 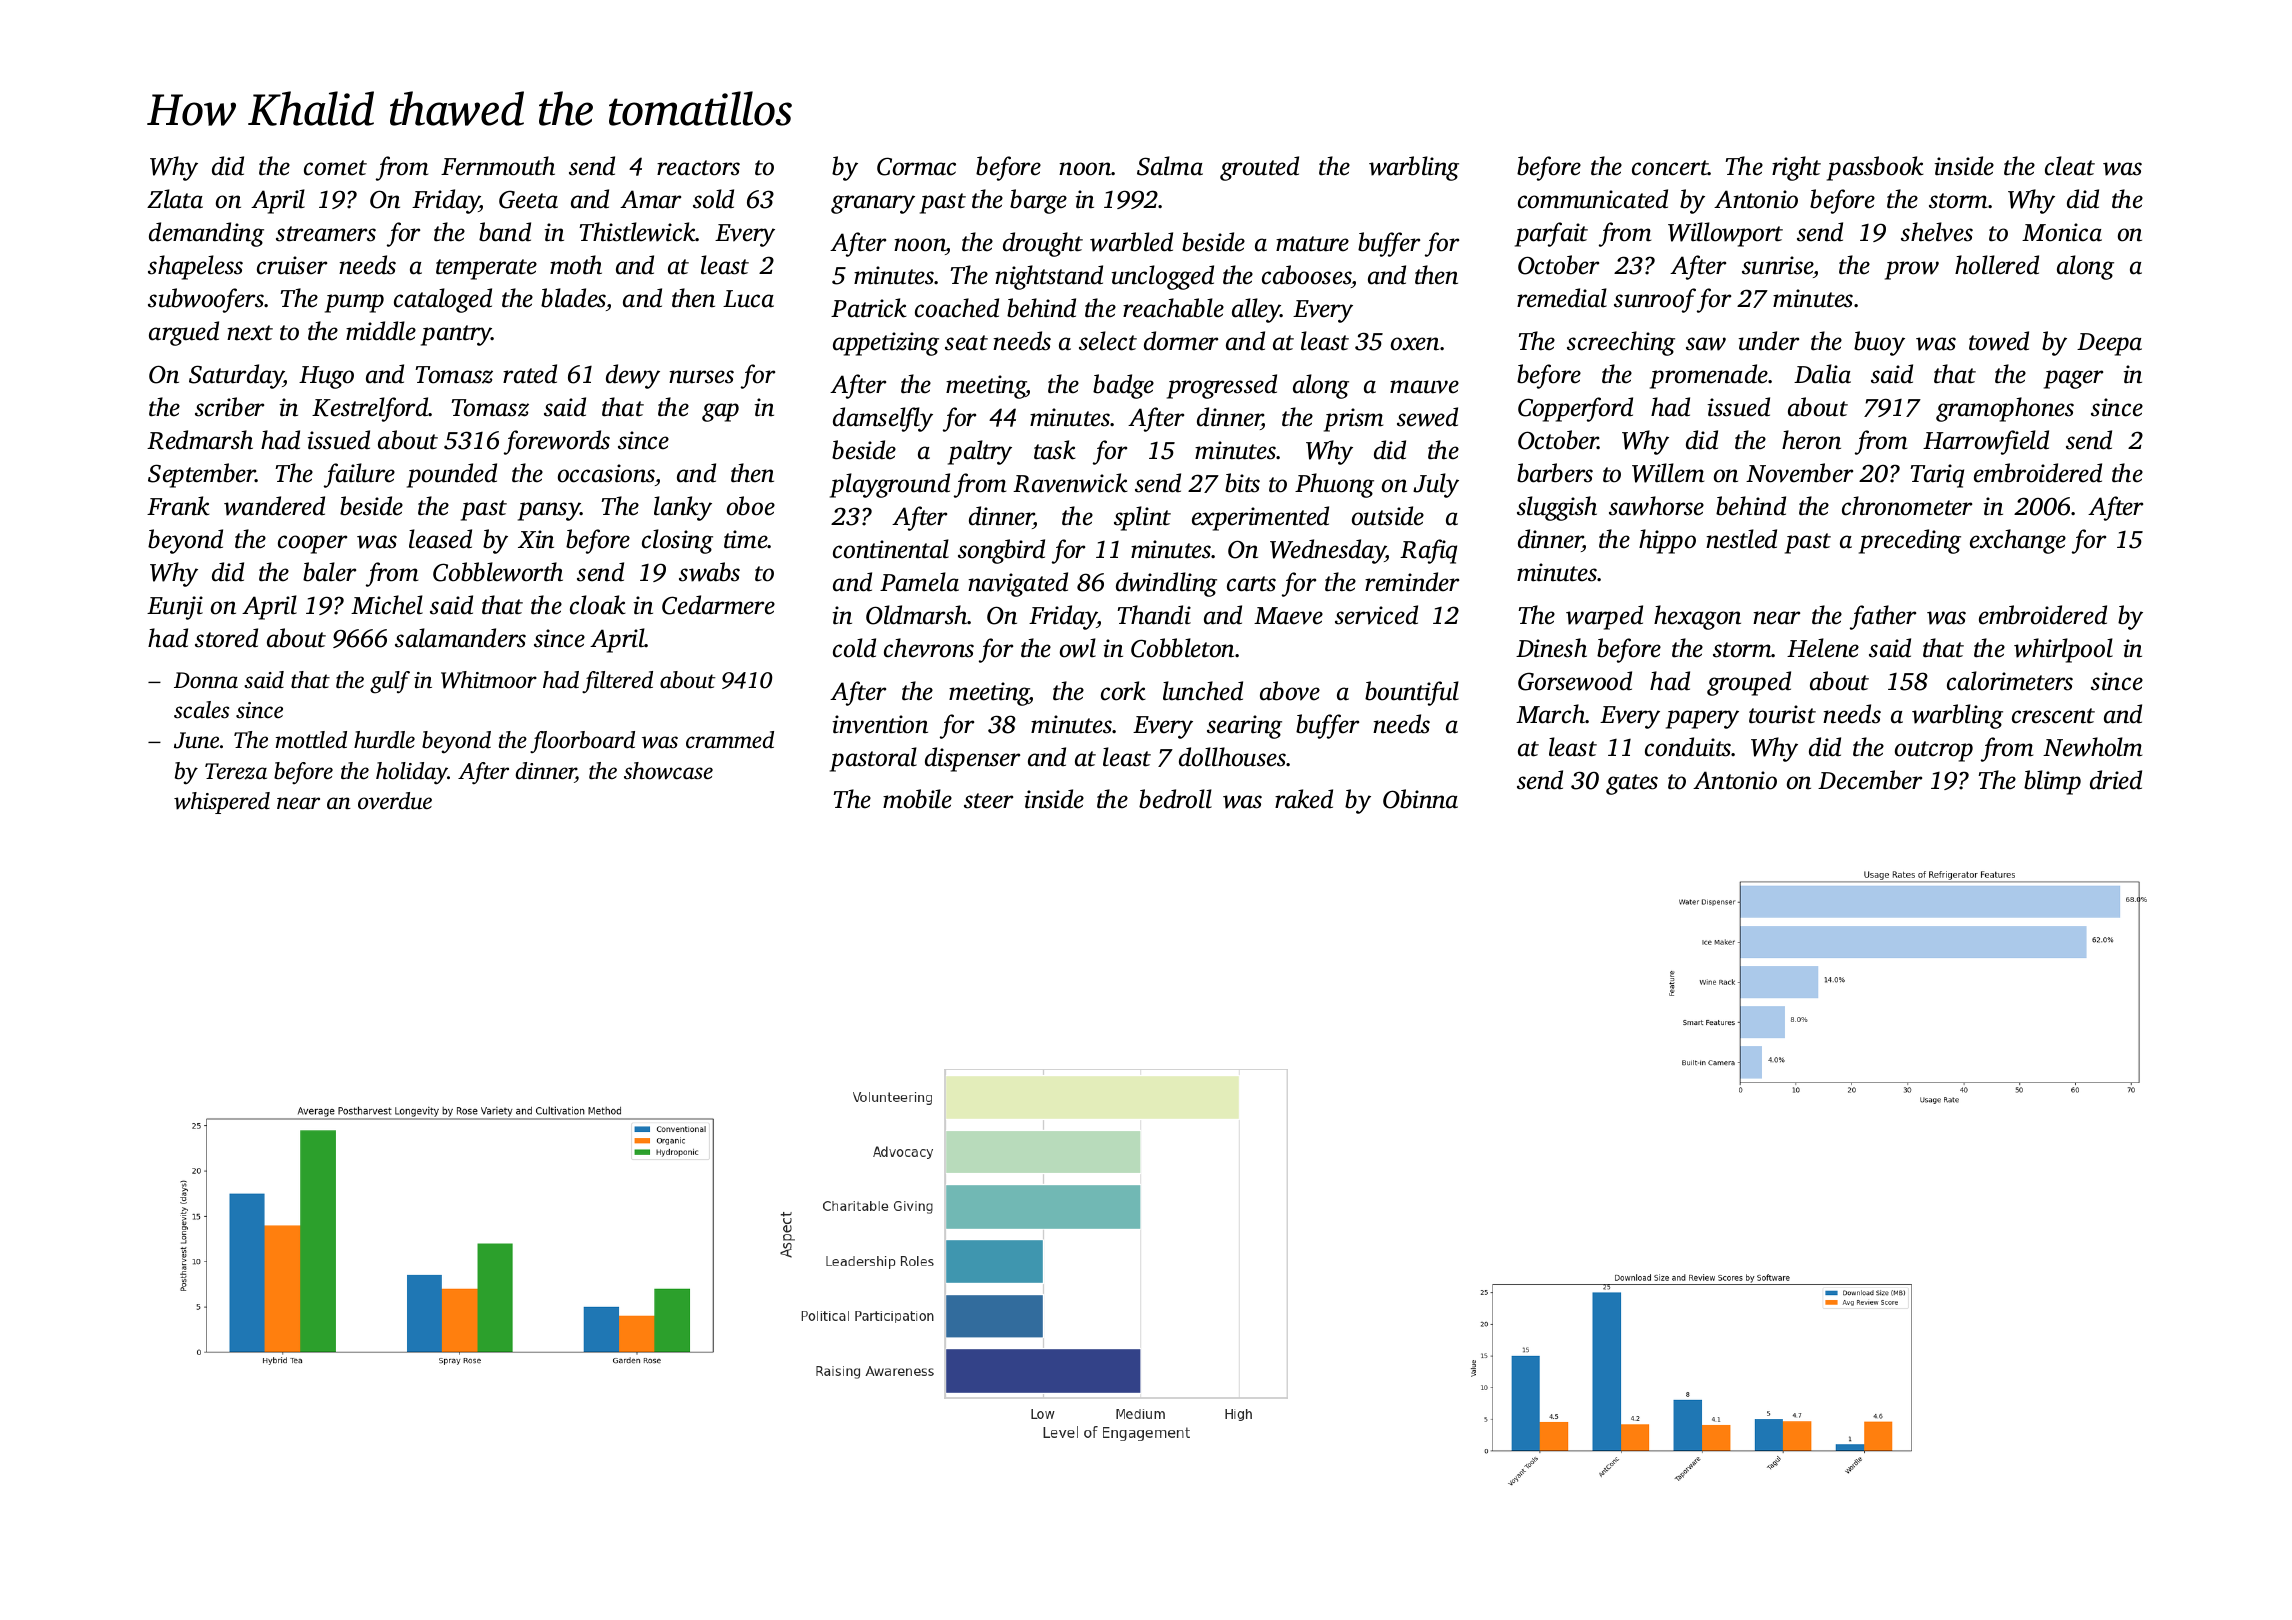 I want to click on steer, so click(x=988, y=801).
